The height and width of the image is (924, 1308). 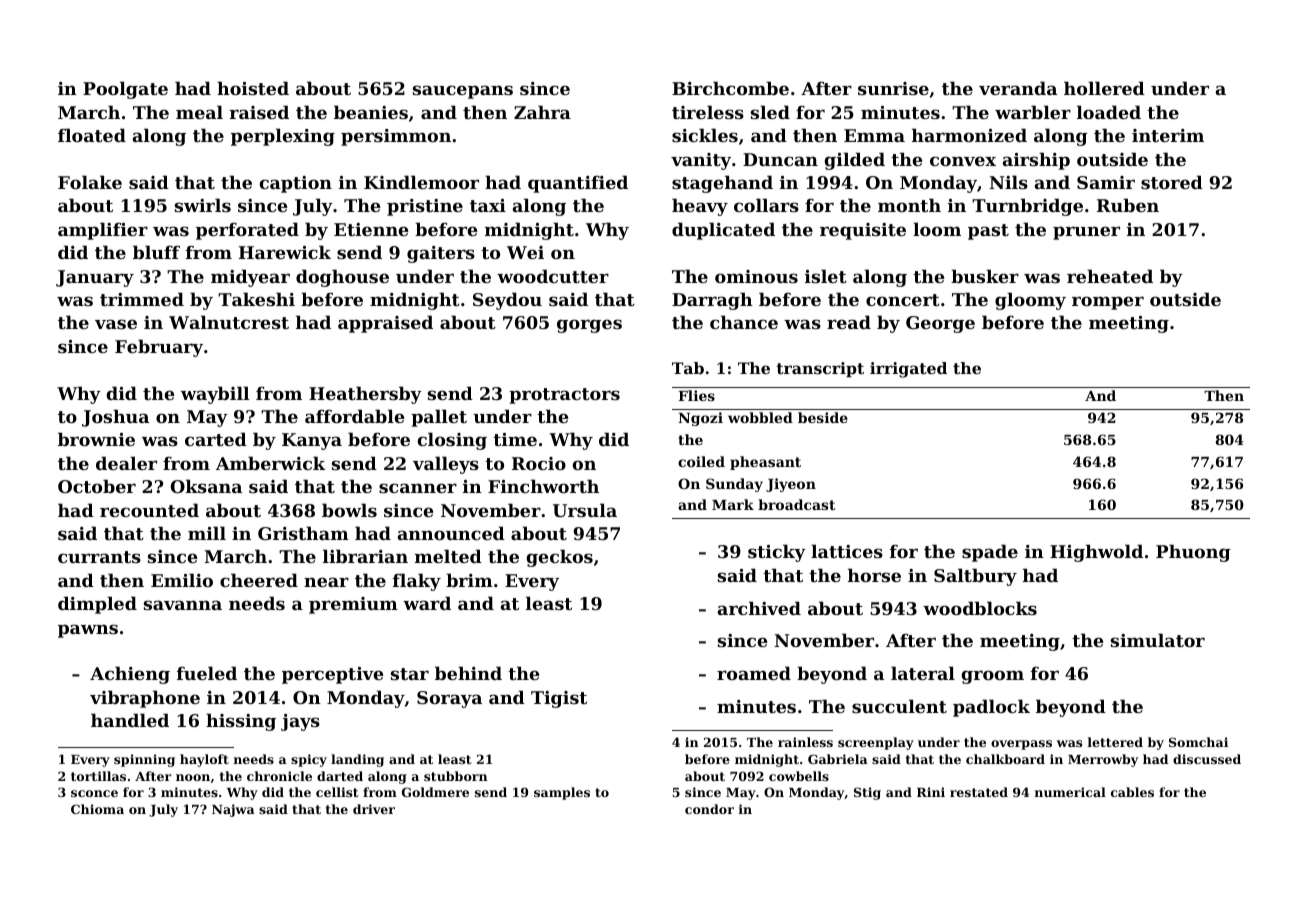 I want to click on concert, so click(x=903, y=300).
